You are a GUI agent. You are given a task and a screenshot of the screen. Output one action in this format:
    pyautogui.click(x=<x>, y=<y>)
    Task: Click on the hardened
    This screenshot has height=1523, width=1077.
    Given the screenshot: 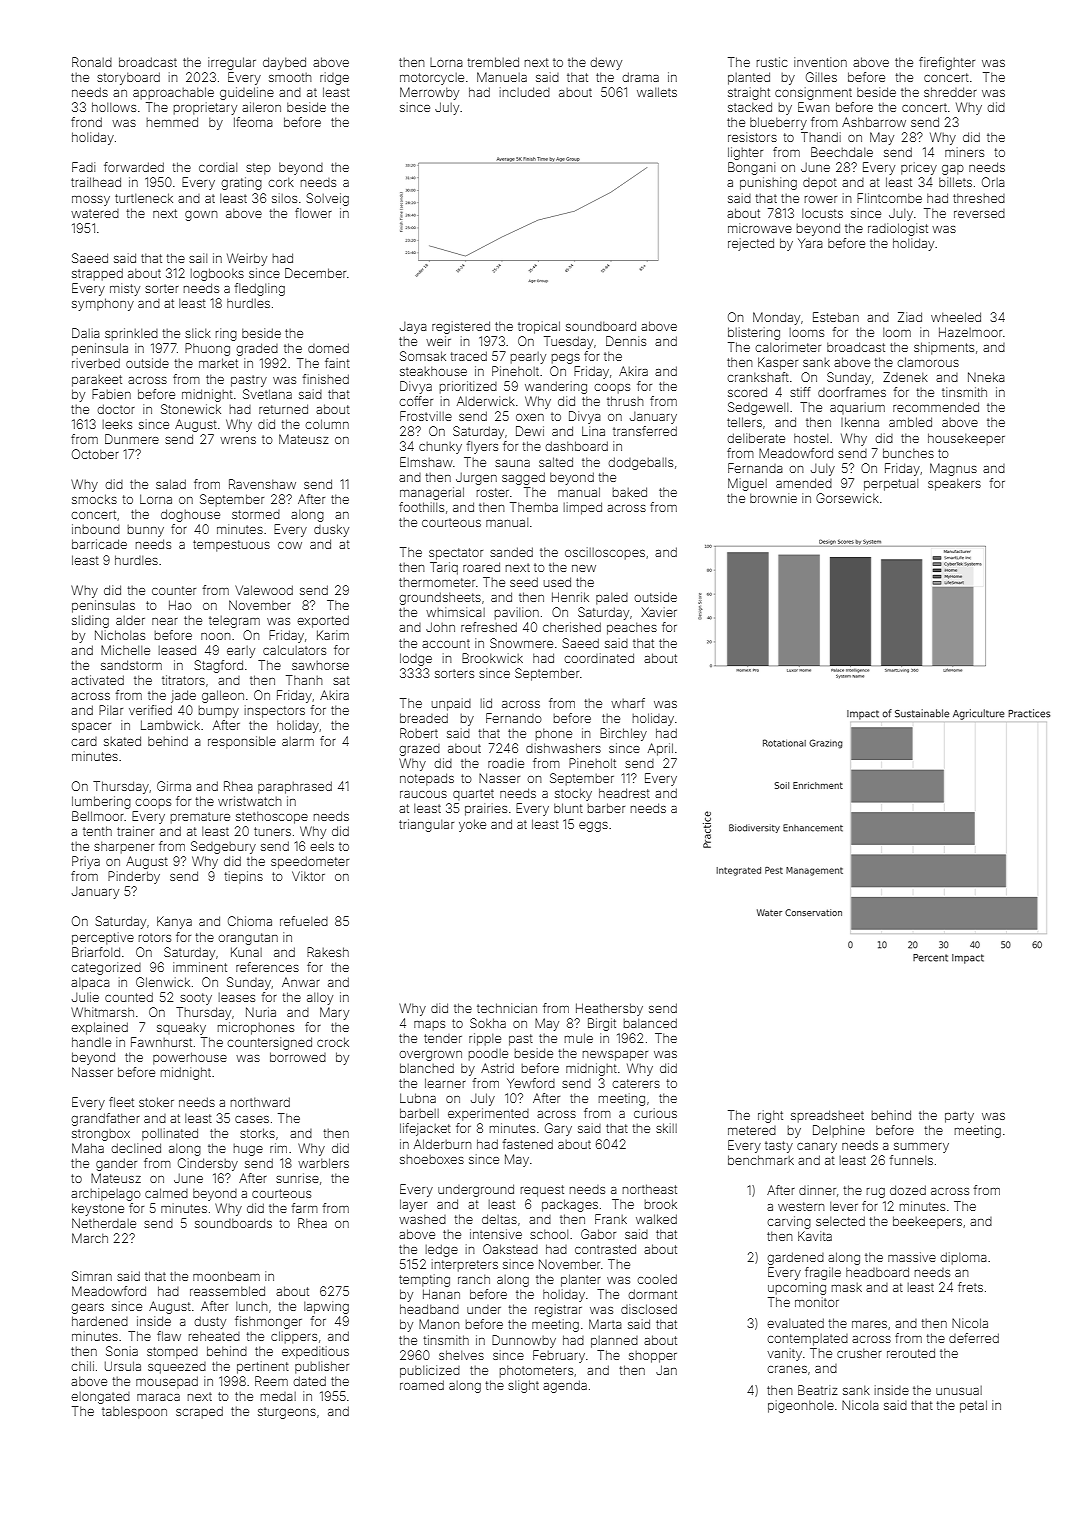 What is the action you would take?
    pyautogui.click(x=100, y=1321)
